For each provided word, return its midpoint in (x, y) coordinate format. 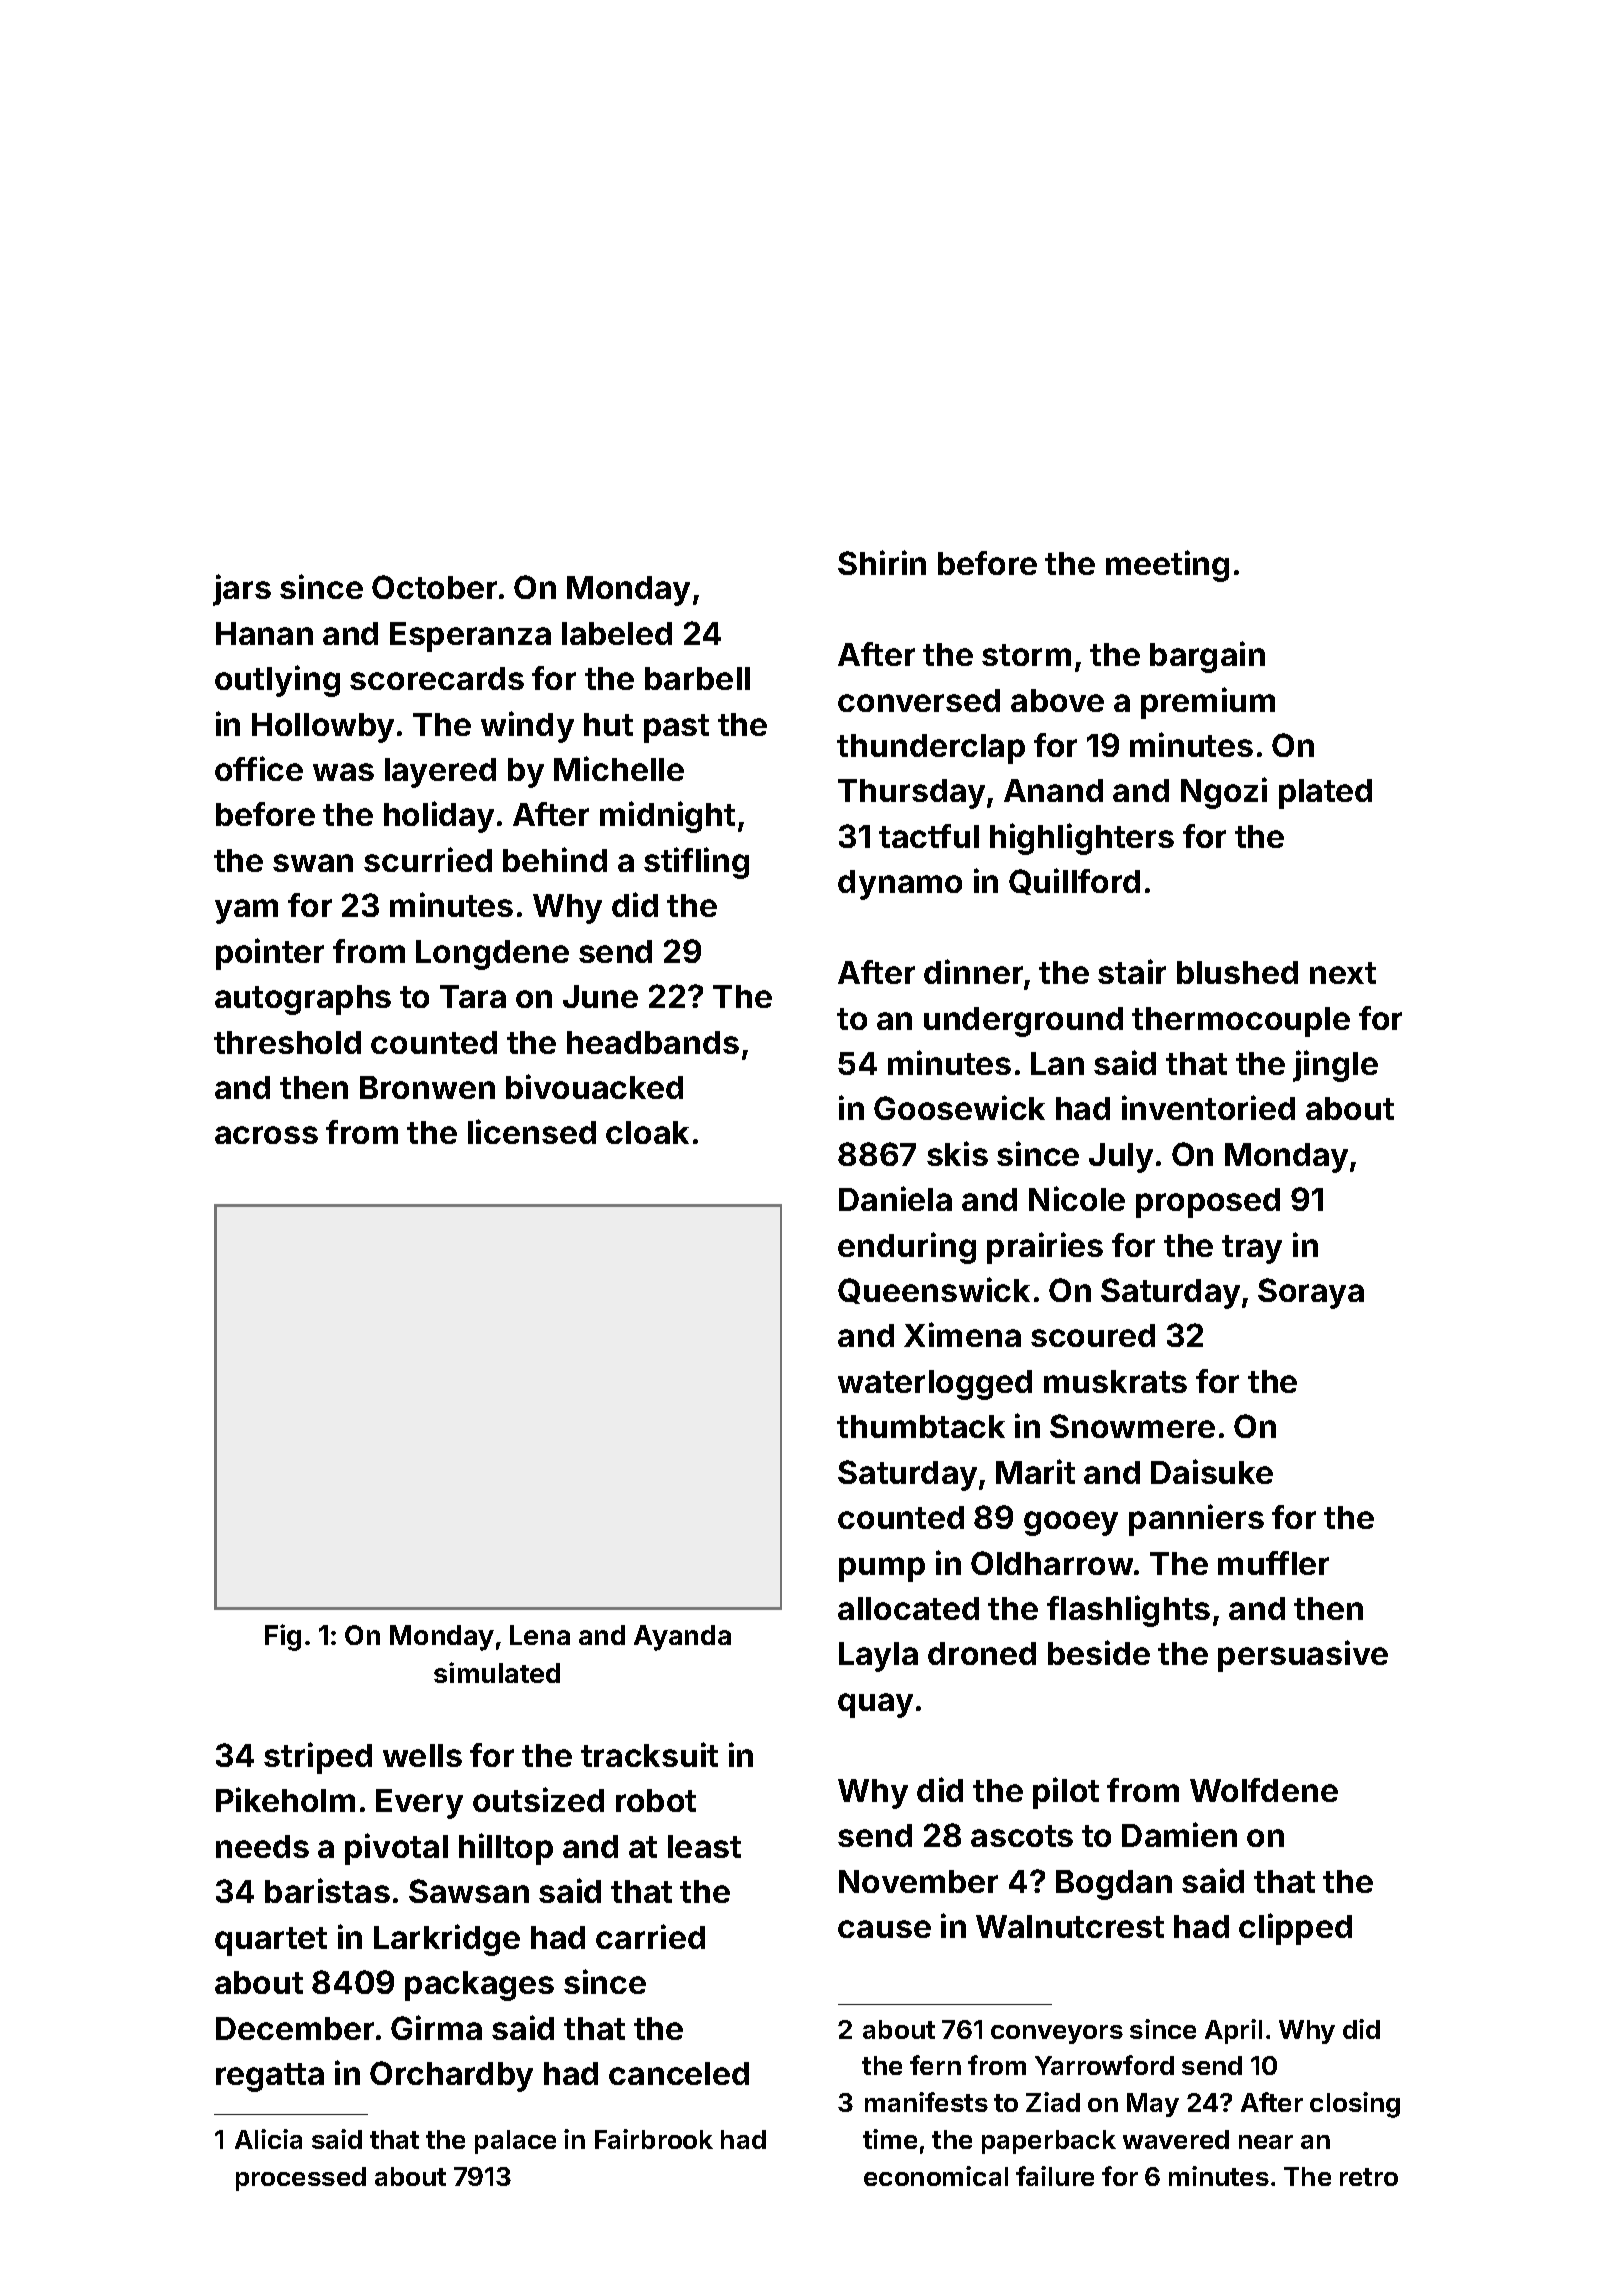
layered (440, 773)
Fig (283, 1637)
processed (301, 2179)
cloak (647, 1132)
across (266, 1135)
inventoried (1208, 1107)
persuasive (1303, 1656)
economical (936, 2176)
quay (875, 1705)
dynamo (900, 885)
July (1121, 1158)
